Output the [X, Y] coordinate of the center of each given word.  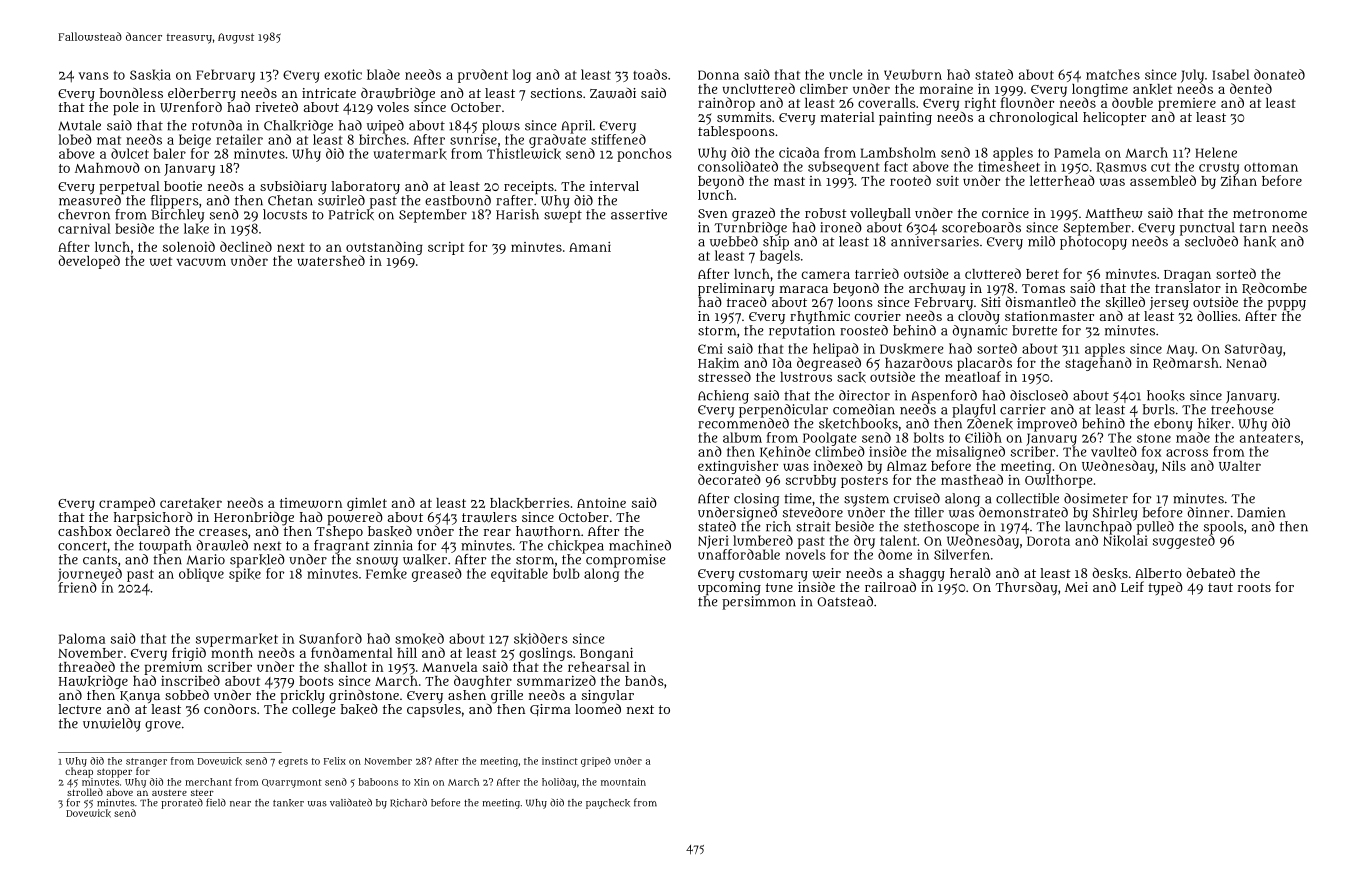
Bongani [606, 654]
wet [161, 261]
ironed [841, 227]
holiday [559, 783]
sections [556, 93]
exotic [343, 74]
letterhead [1062, 180]
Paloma [82, 638]
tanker [288, 803]
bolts [929, 437]
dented [1251, 88]
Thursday [1026, 588]
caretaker [191, 503]
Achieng [723, 397]
